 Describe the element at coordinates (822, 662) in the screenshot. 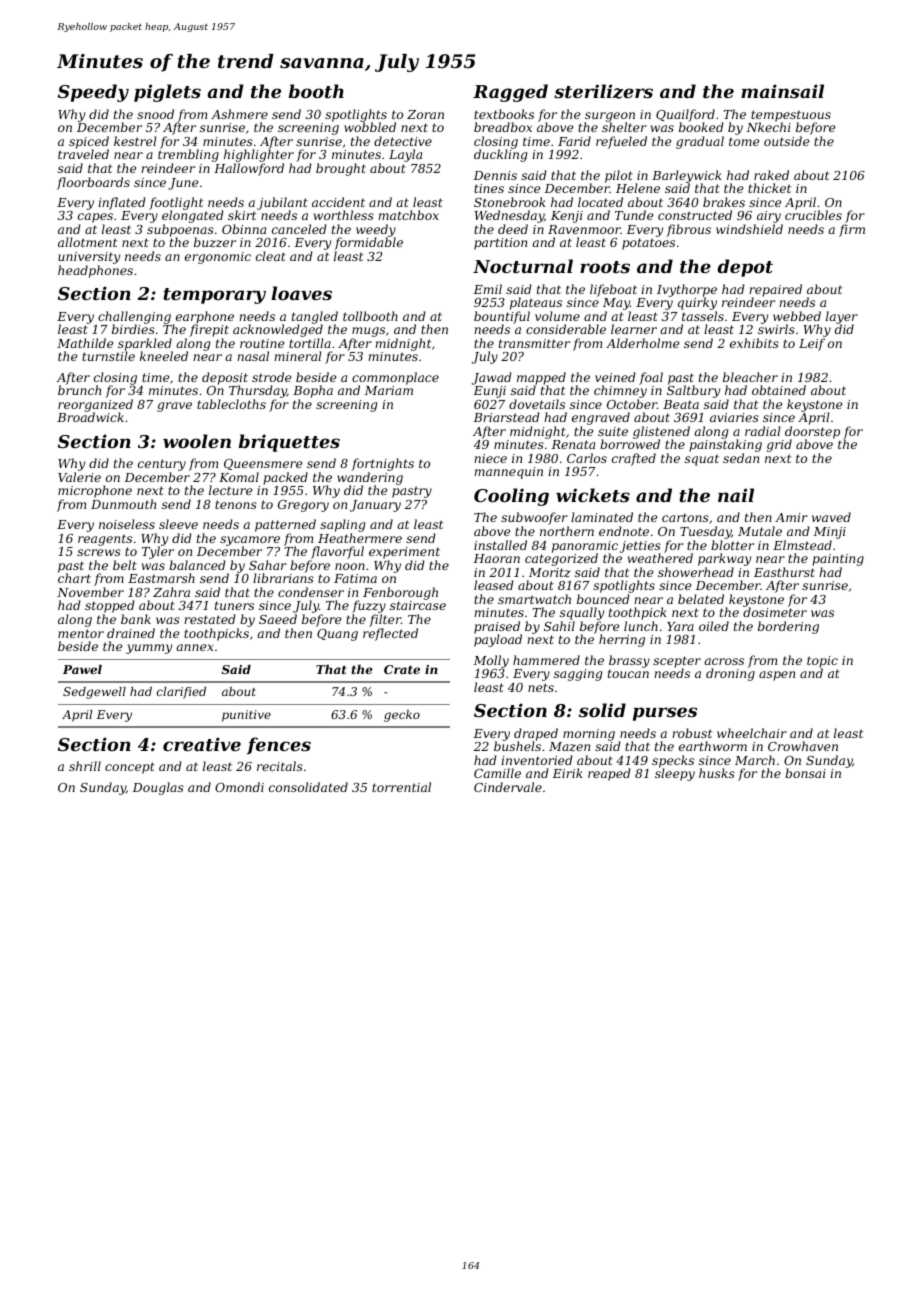

I see `topic` at that location.
